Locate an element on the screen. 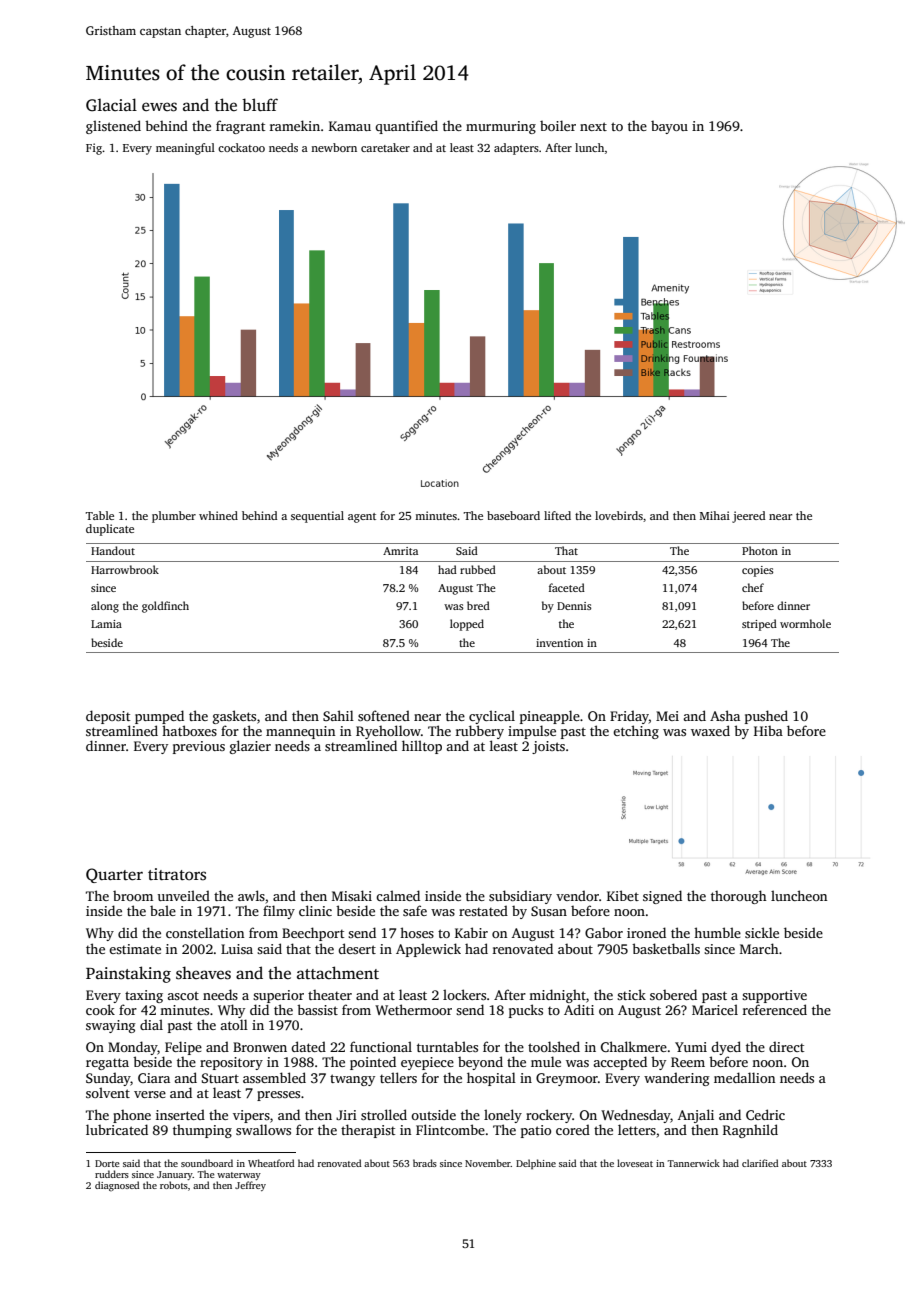  Jeffrey is located at coordinates (250, 1186).
